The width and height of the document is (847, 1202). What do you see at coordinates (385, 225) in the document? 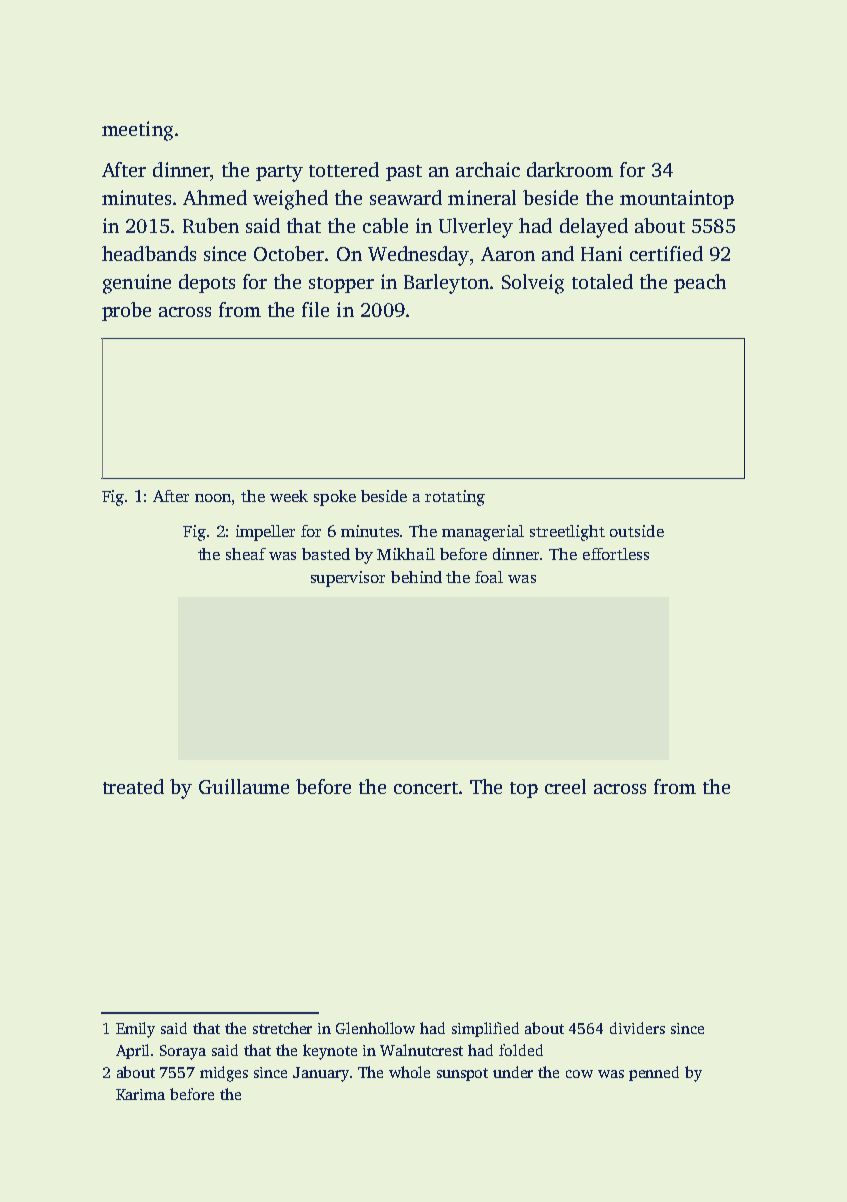
I see `cable` at bounding box center [385, 225].
